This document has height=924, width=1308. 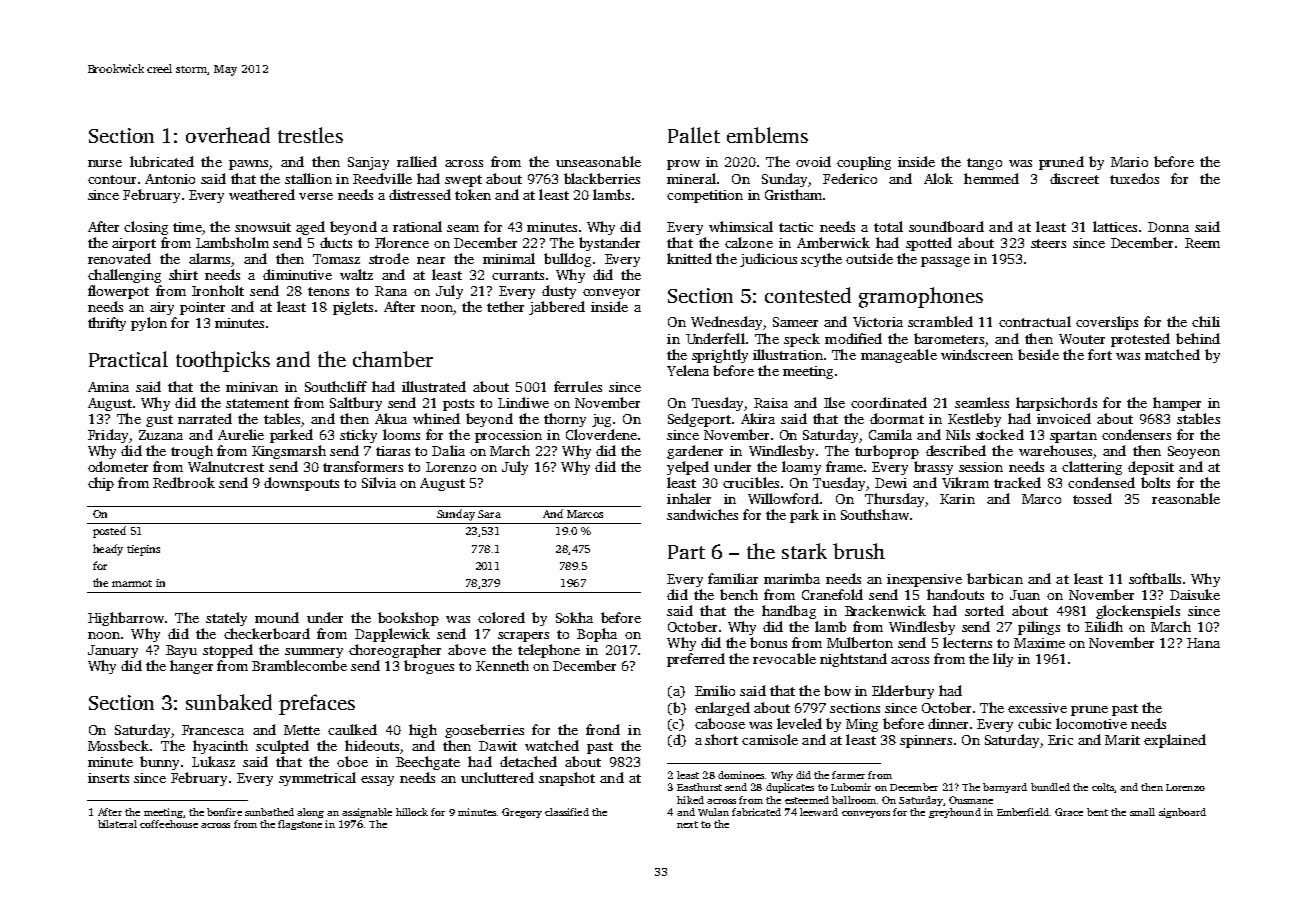 What do you see at coordinates (1182, 813) in the document?
I see `signboard` at bounding box center [1182, 813].
